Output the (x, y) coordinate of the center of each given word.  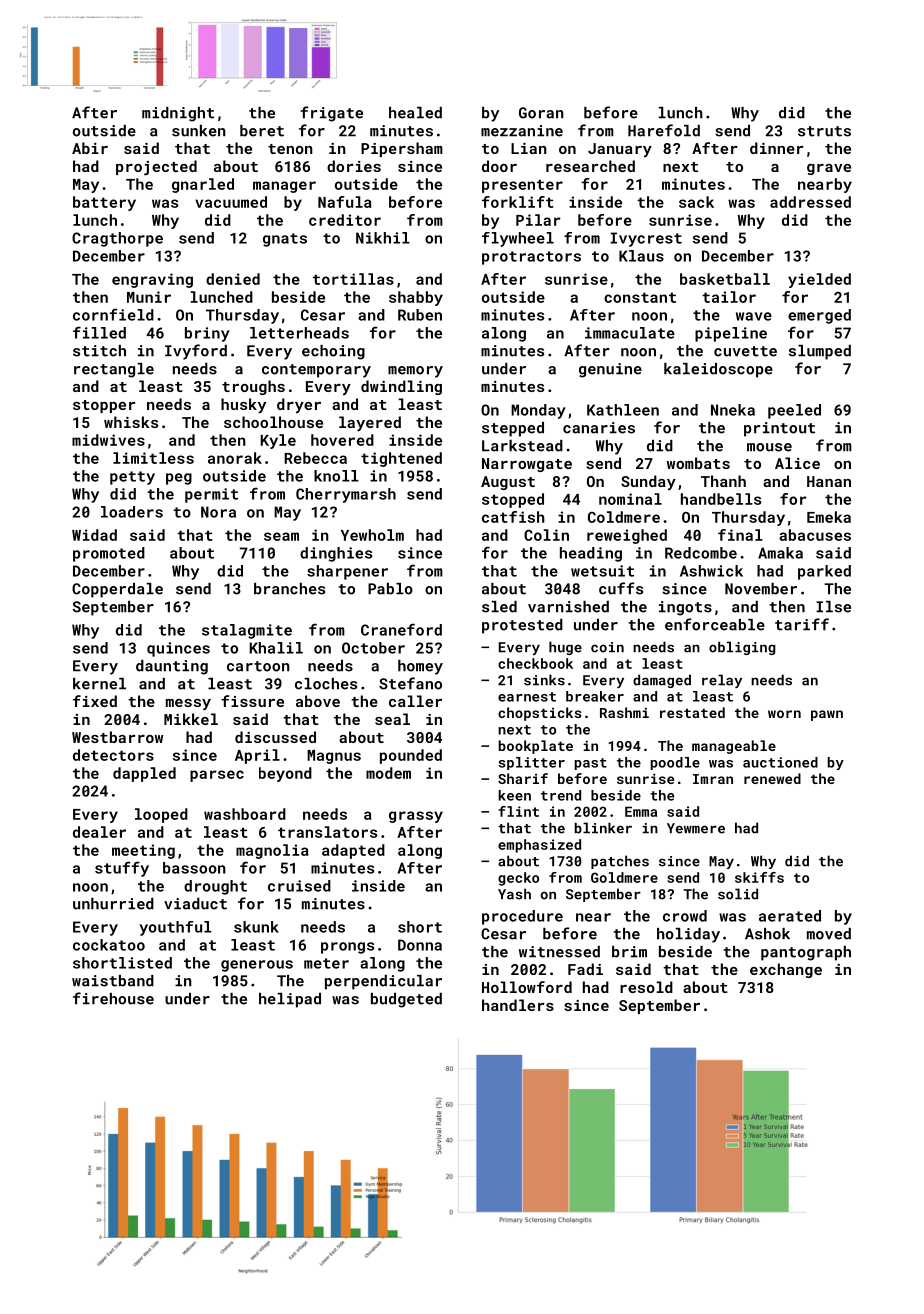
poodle (675, 763)
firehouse (113, 998)
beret (262, 131)
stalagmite (247, 631)
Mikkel (191, 719)
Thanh (723, 481)
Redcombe (701, 553)
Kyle (278, 441)
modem (388, 773)
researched (590, 166)
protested (522, 626)
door (499, 166)
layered (370, 423)
